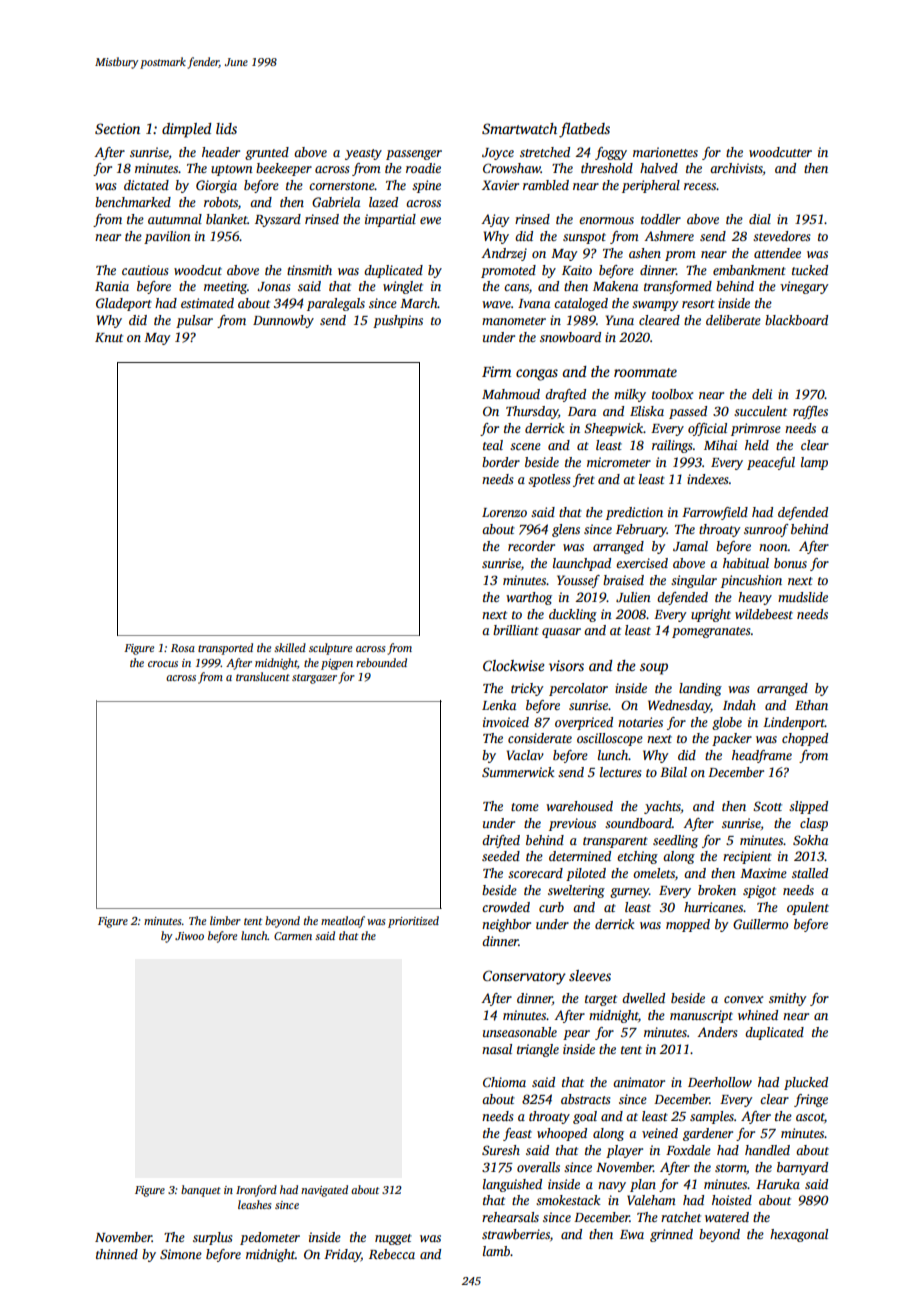 The width and height of the screenshot is (924, 1308). I want to click on wildebeest, so click(764, 614).
